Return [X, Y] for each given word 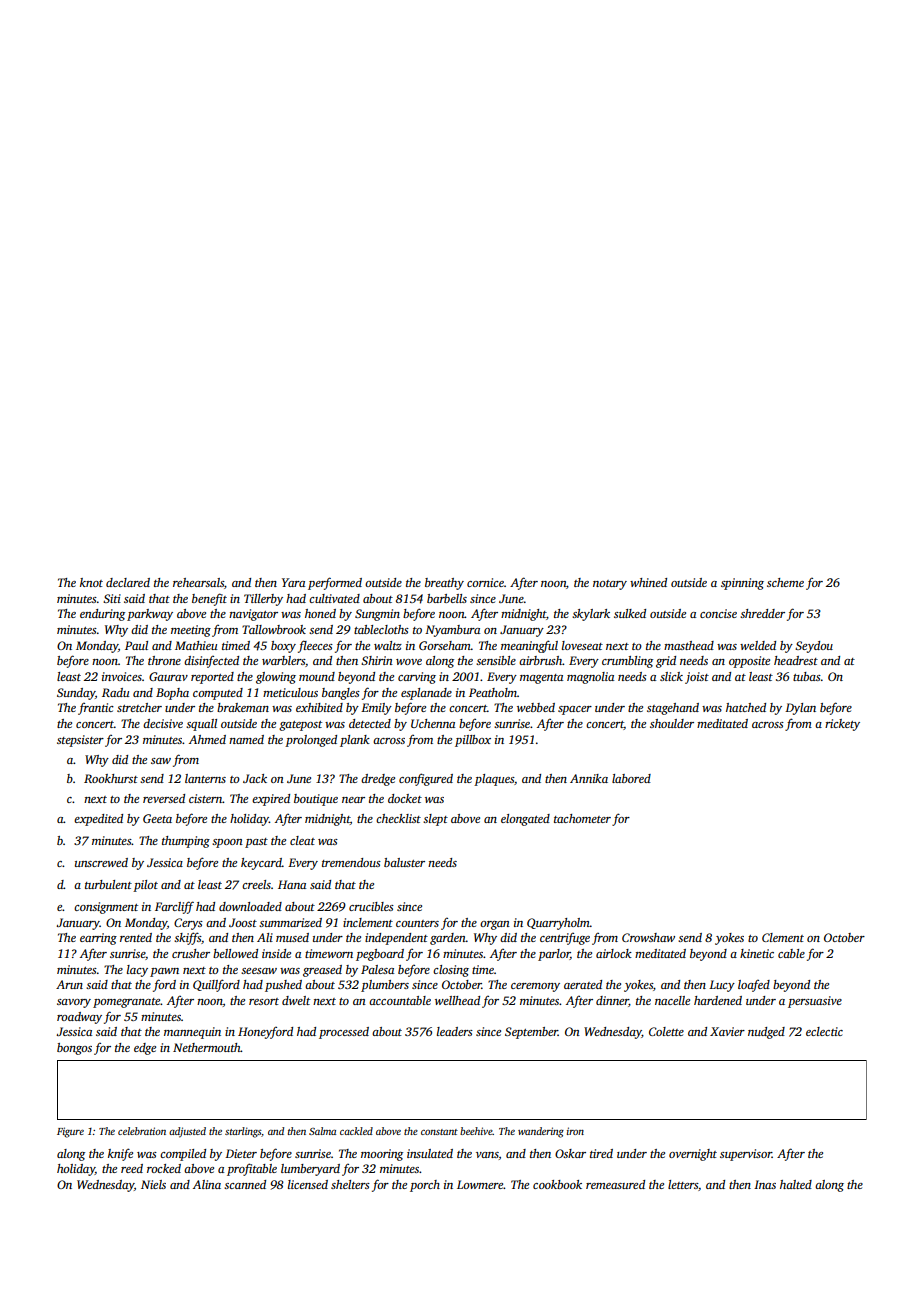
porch [425, 1186]
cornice [485, 582]
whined [648, 582]
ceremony [535, 987]
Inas [765, 1184]
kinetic [757, 953]
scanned [245, 1184]
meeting [191, 631]
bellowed [235, 953]
